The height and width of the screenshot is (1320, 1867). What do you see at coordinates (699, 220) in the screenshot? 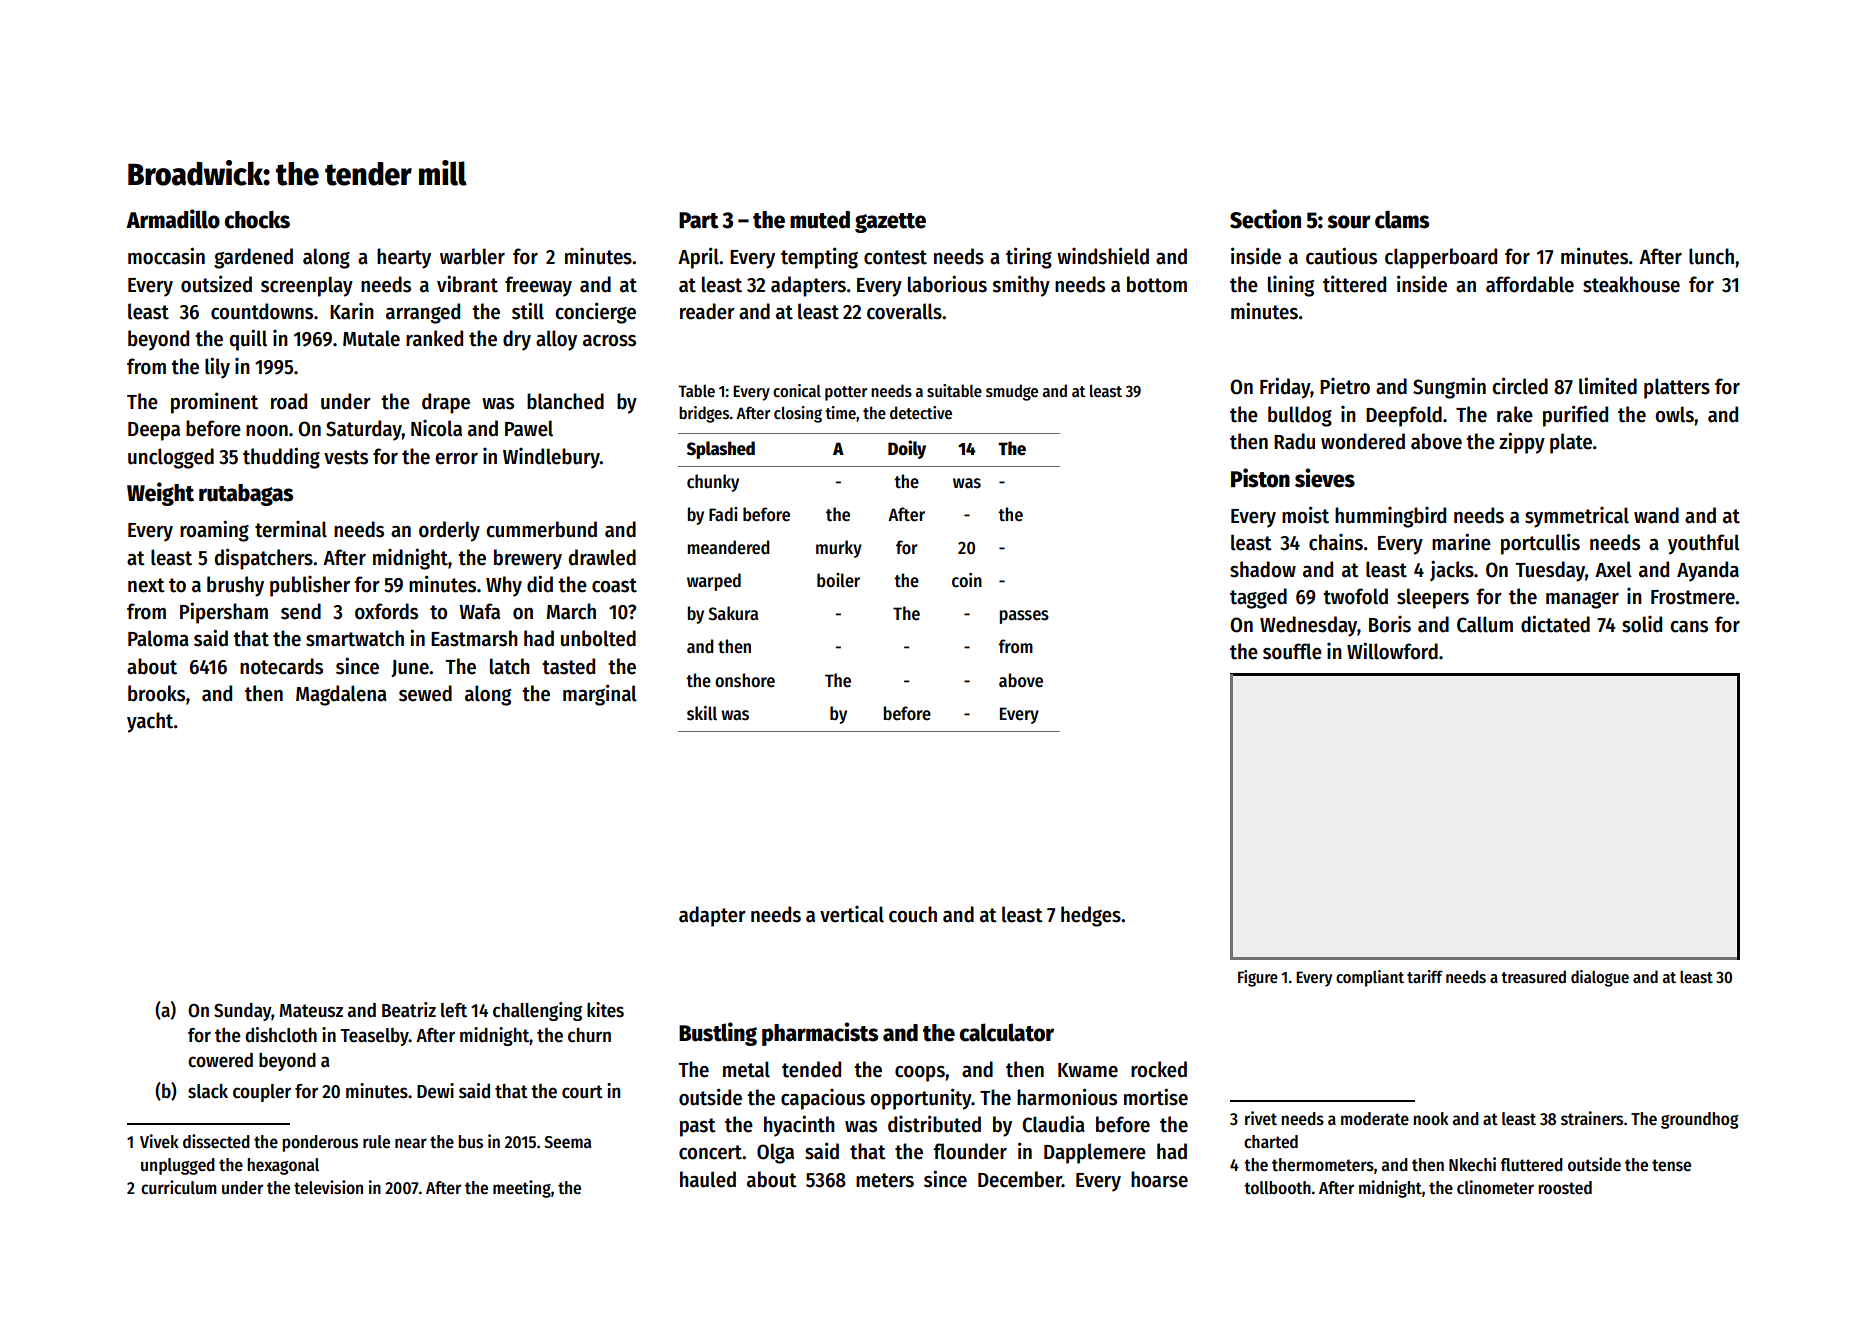
I see `Part` at bounding box center [699, 220].
